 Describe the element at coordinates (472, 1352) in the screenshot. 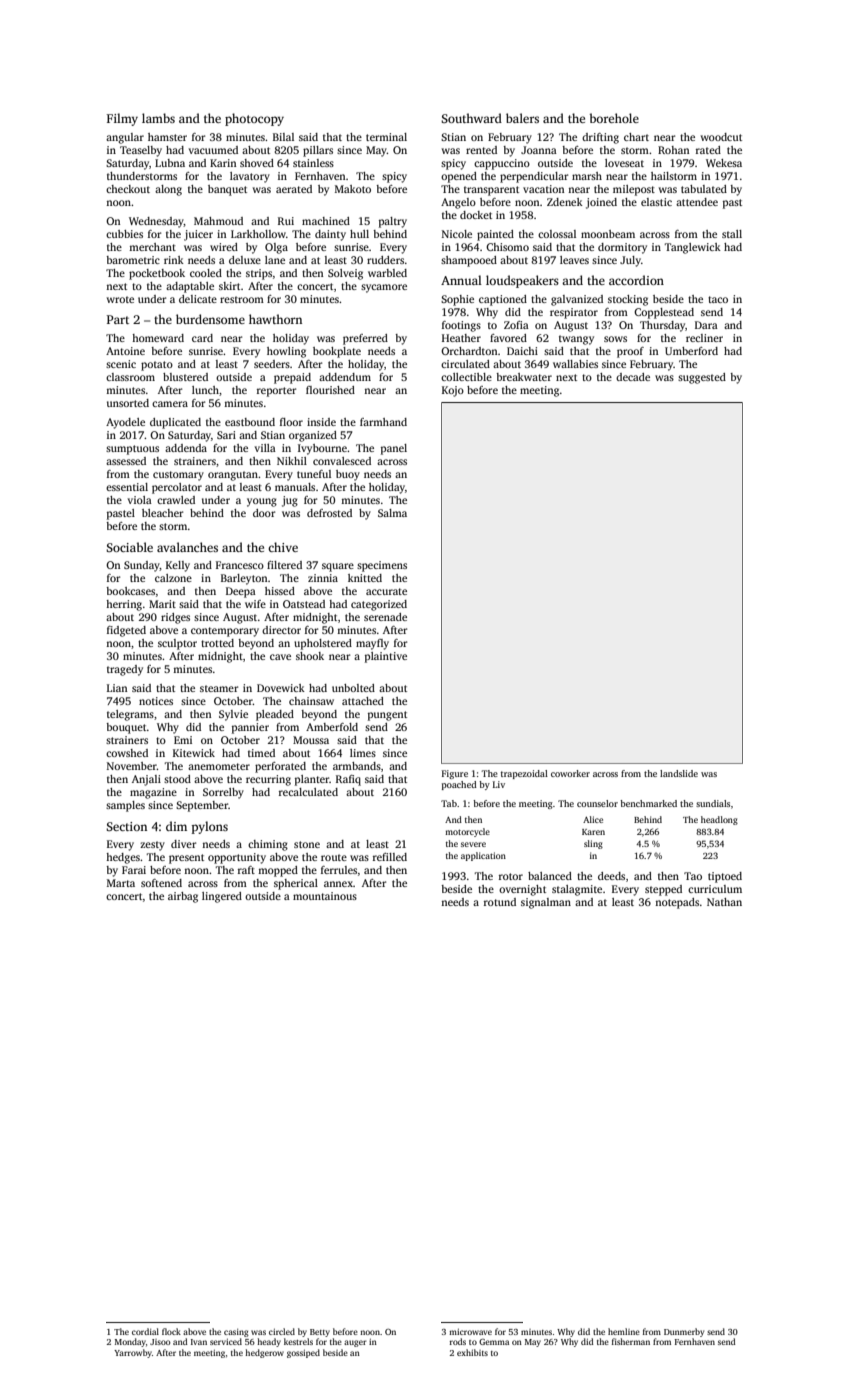

I see `exhibits` at that location.
